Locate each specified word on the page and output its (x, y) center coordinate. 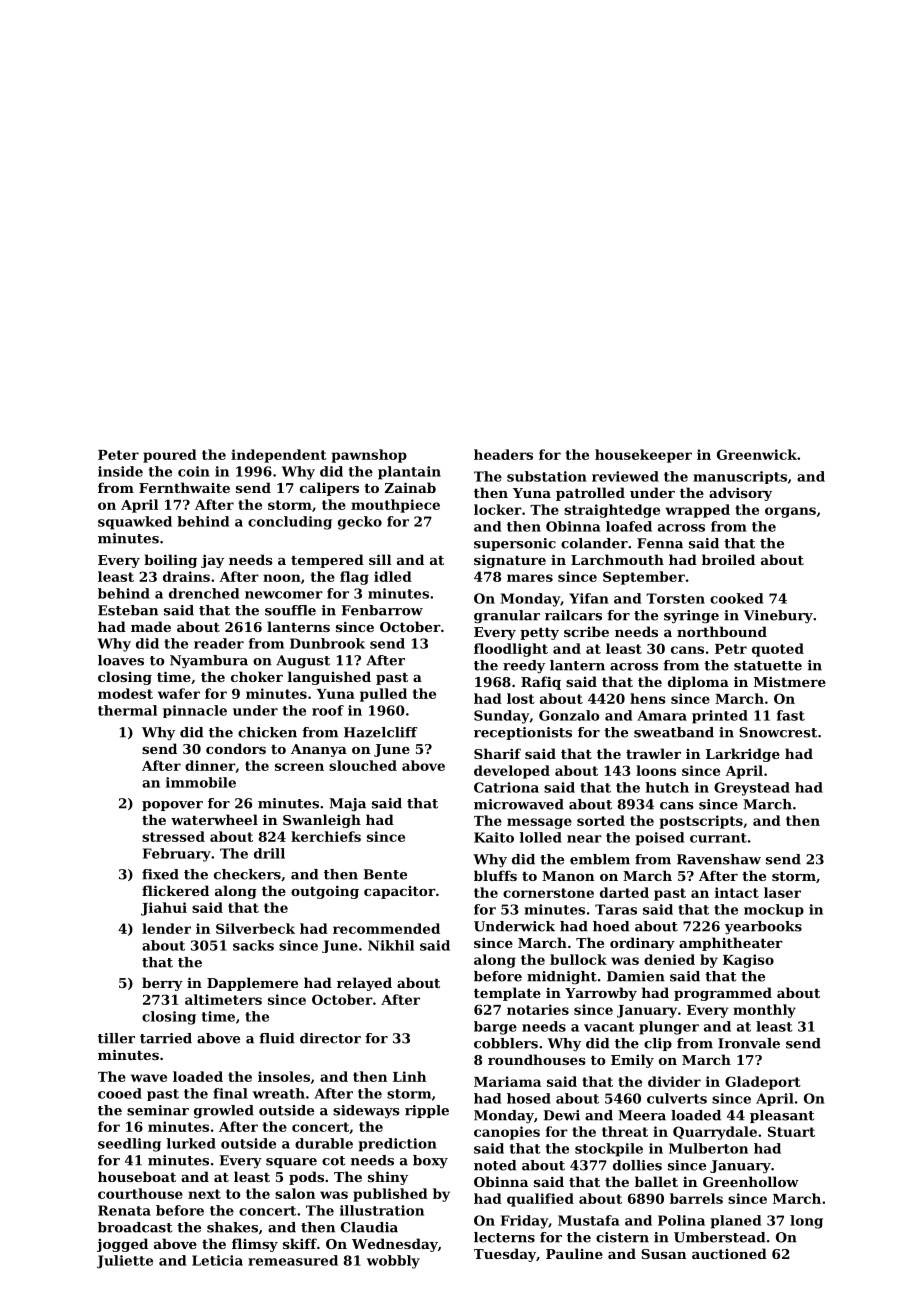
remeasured (293, 1260)
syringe (691, 616)
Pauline (574, 1253)
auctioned (729, 1253)
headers (503, 454)
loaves (121, 660)
